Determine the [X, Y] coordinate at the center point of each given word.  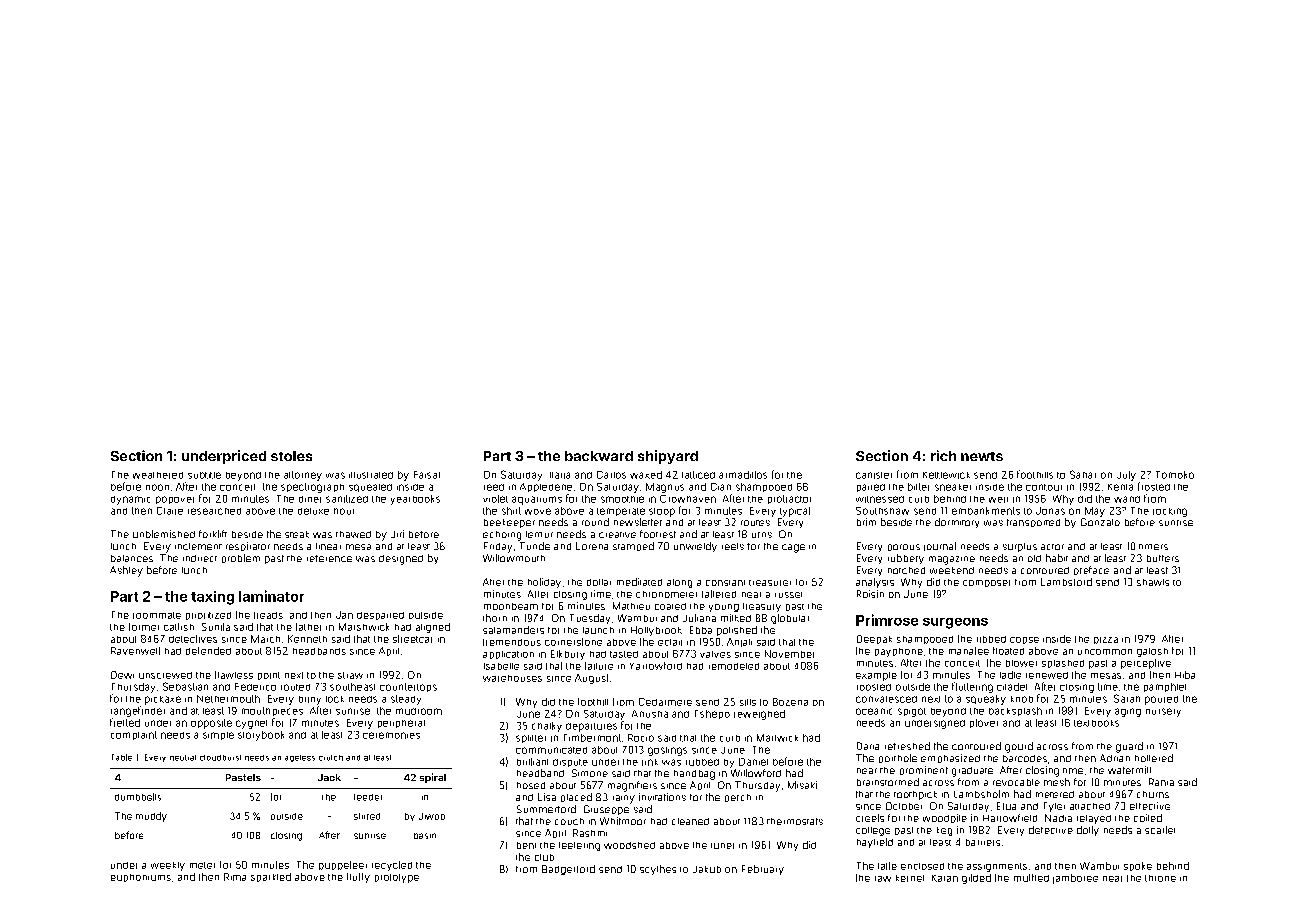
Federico [255, 687]
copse [1024, 640]
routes [755, 523]
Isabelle [501, 666]
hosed [531, 785]
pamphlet [1165, 687]
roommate [157, 615]
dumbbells [138, 797]
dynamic [130, 500]
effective [1150, 806]
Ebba [701, 630]
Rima [235, 877]
